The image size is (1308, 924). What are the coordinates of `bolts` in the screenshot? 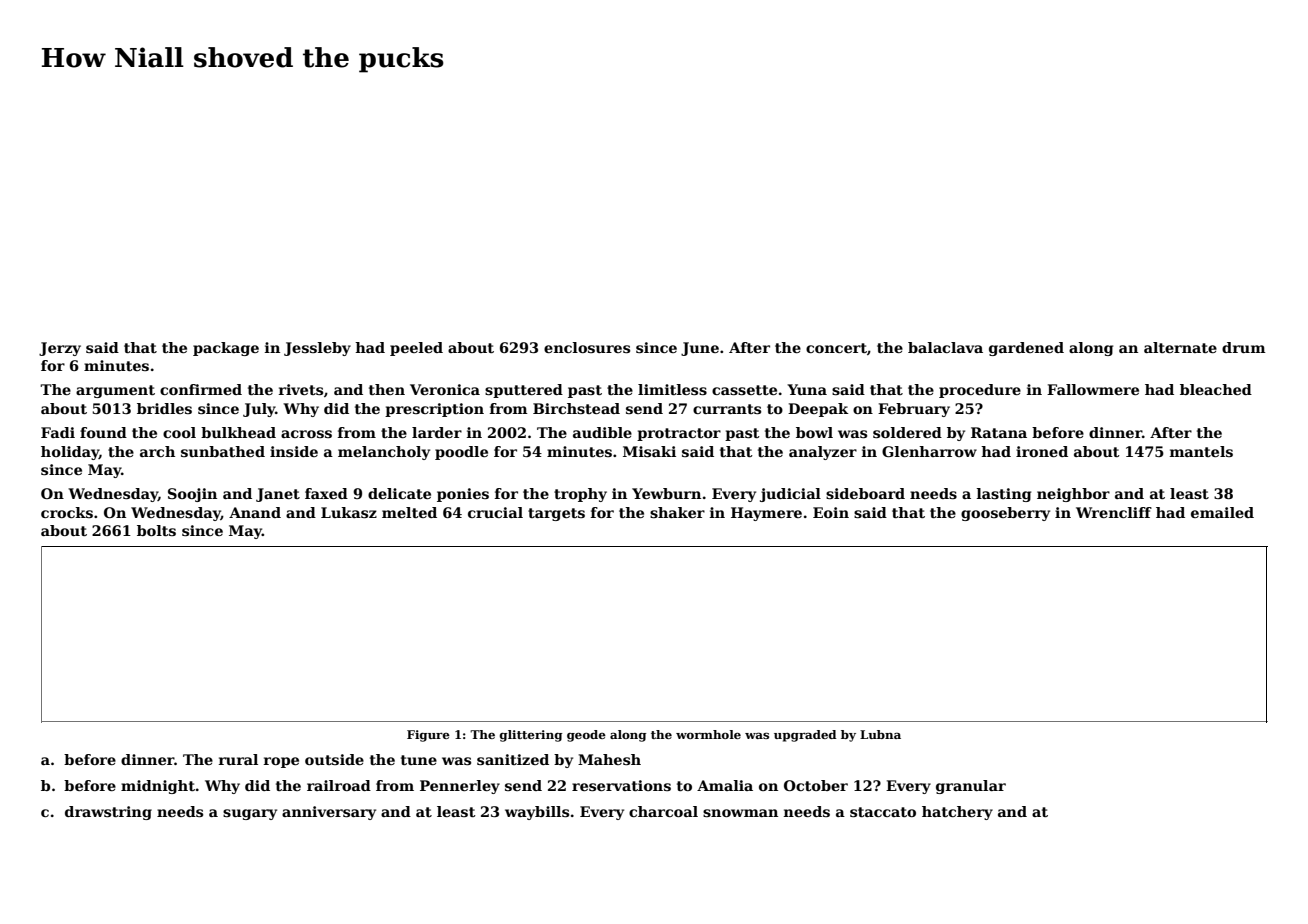 It's located at (156, 530).
